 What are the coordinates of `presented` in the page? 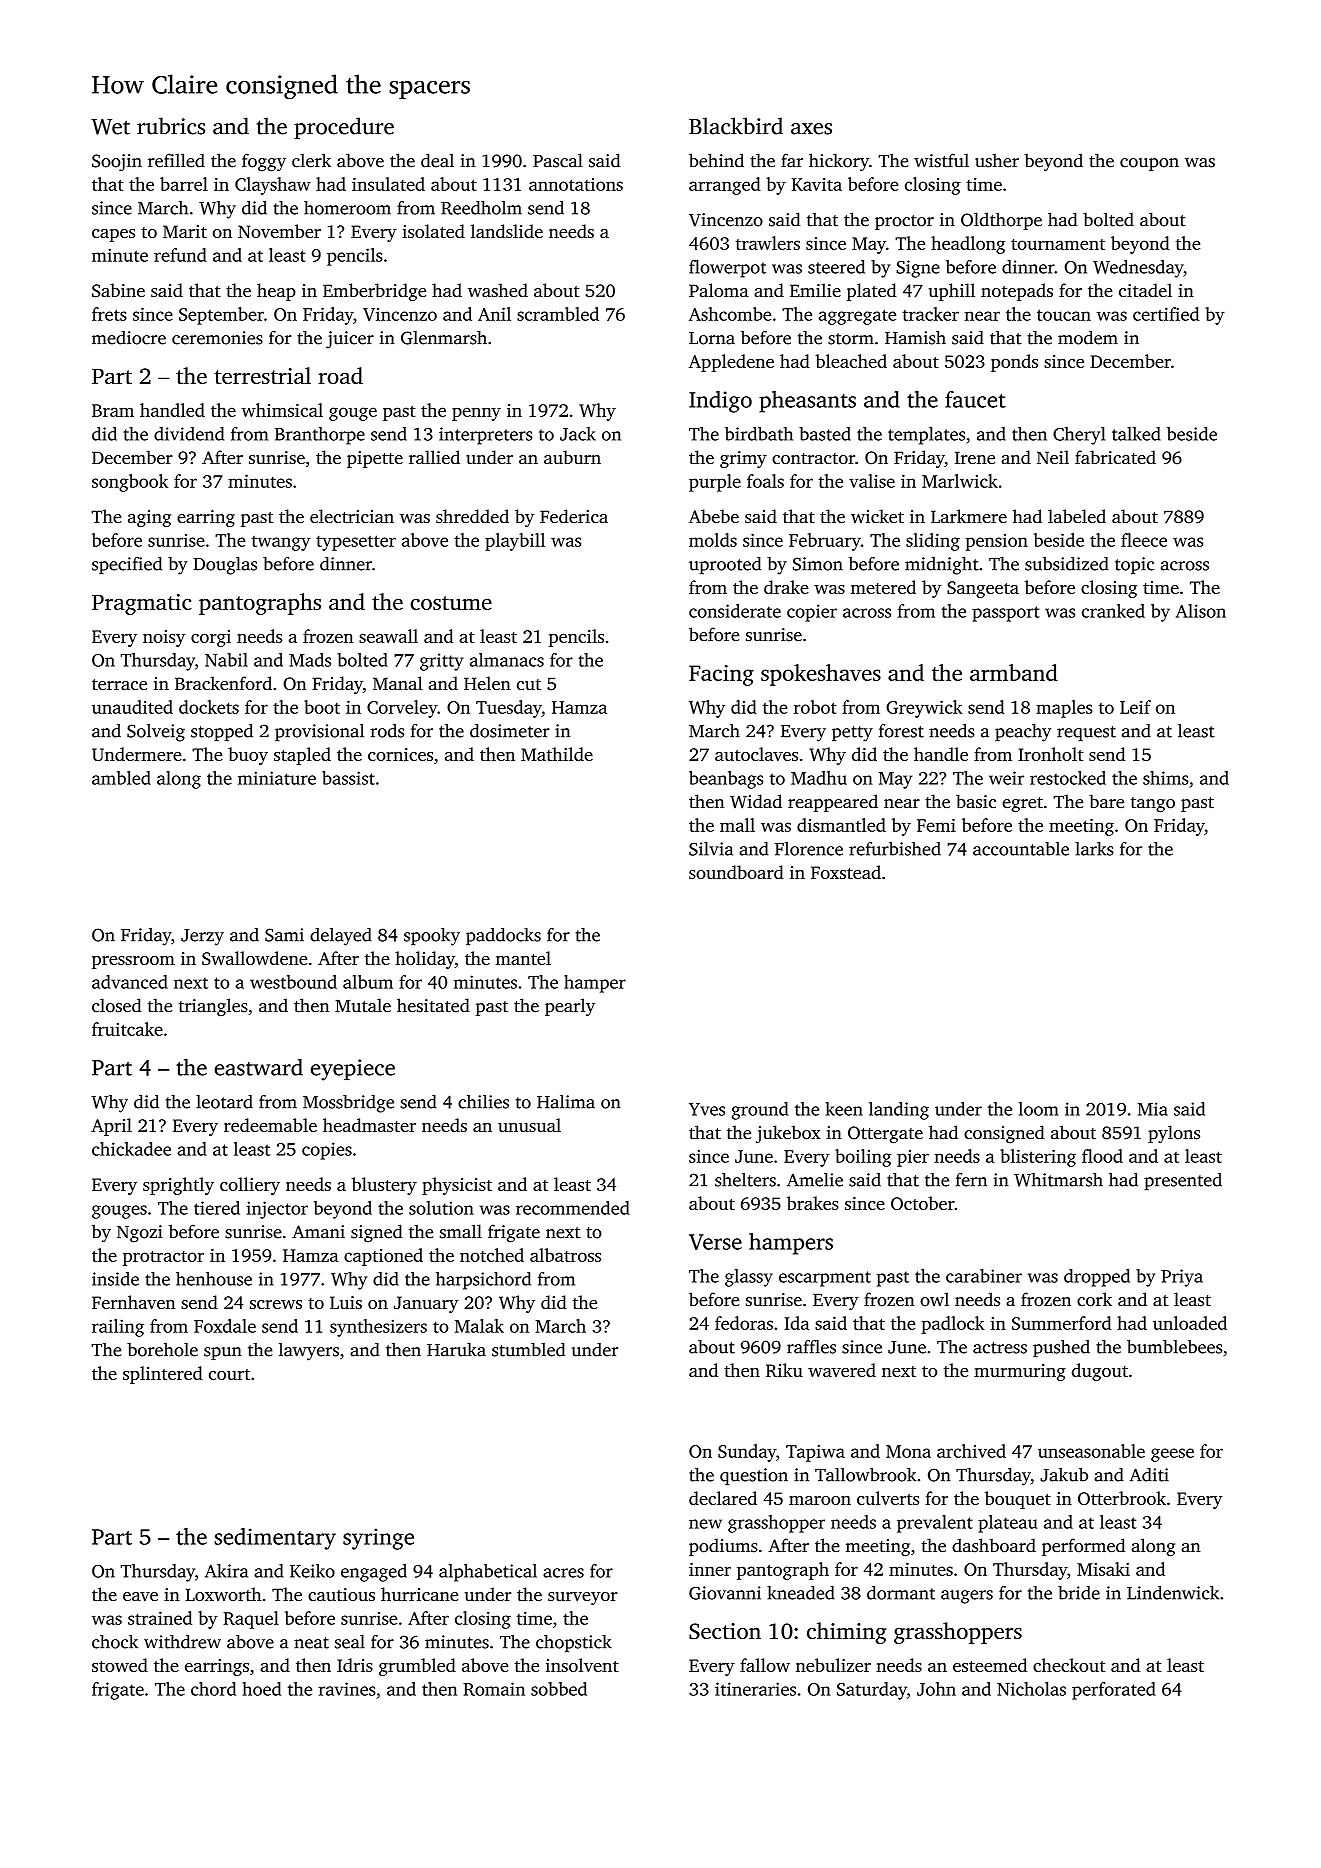 It's located at (1183, 1181).
